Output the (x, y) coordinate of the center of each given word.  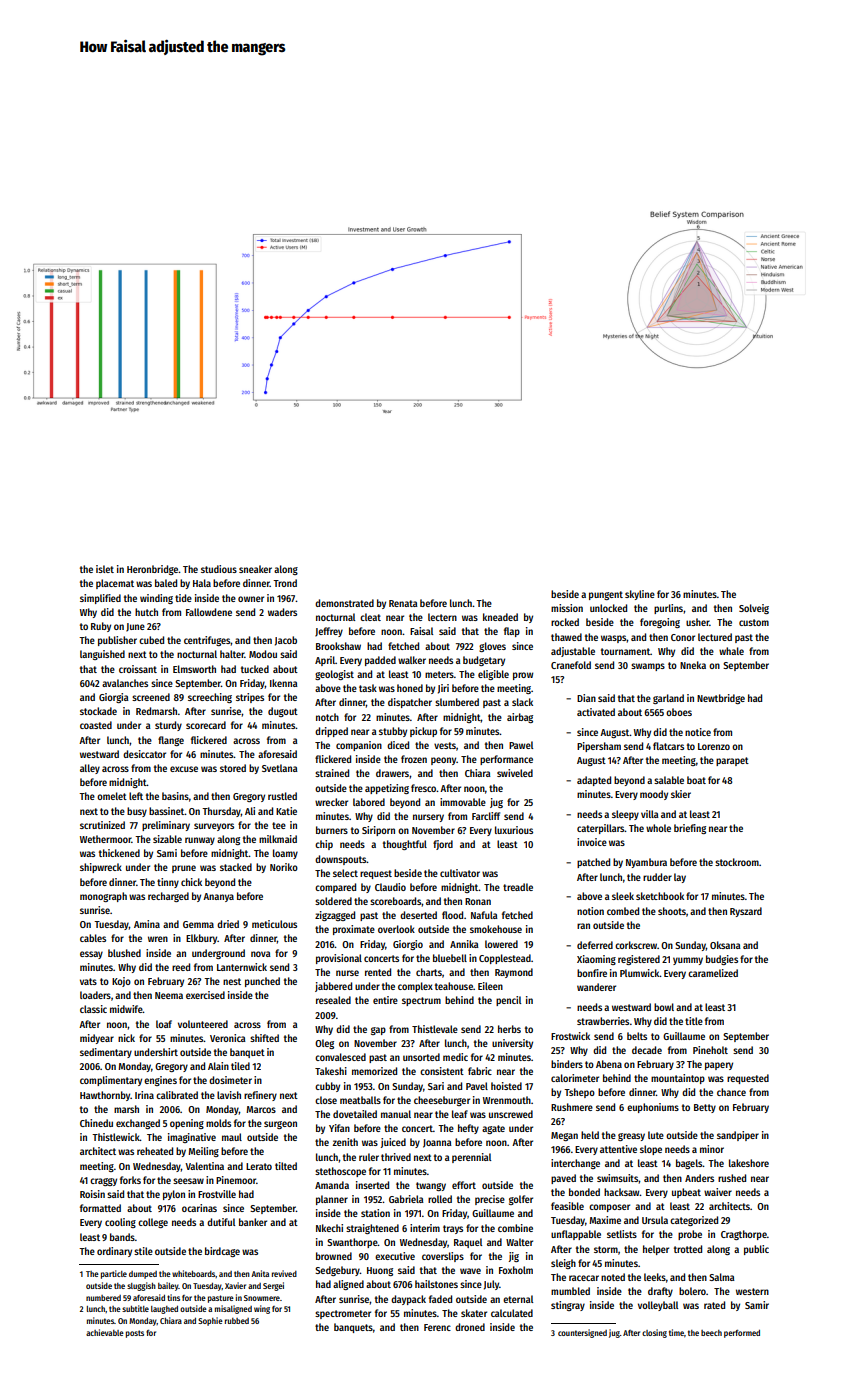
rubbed (237, 1321)
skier (681, 794)
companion (359, 746)
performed (742, 1334)
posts (135, 1334)
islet (105, 569)
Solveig (754, 609)
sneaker (255, 569)
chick (191, 882)
